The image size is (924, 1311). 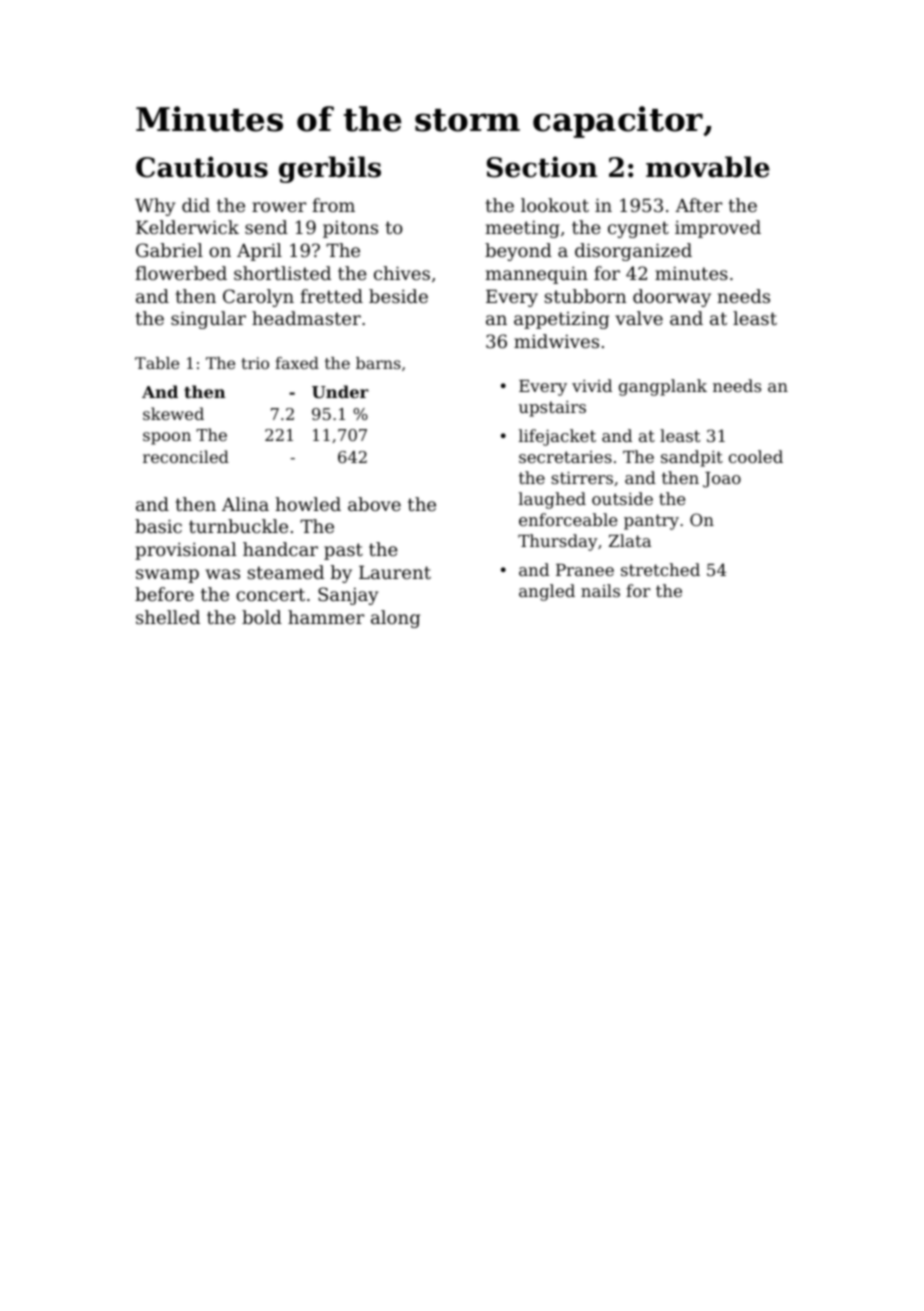 I want to click on reconciled, so click(x=186, y=456).
